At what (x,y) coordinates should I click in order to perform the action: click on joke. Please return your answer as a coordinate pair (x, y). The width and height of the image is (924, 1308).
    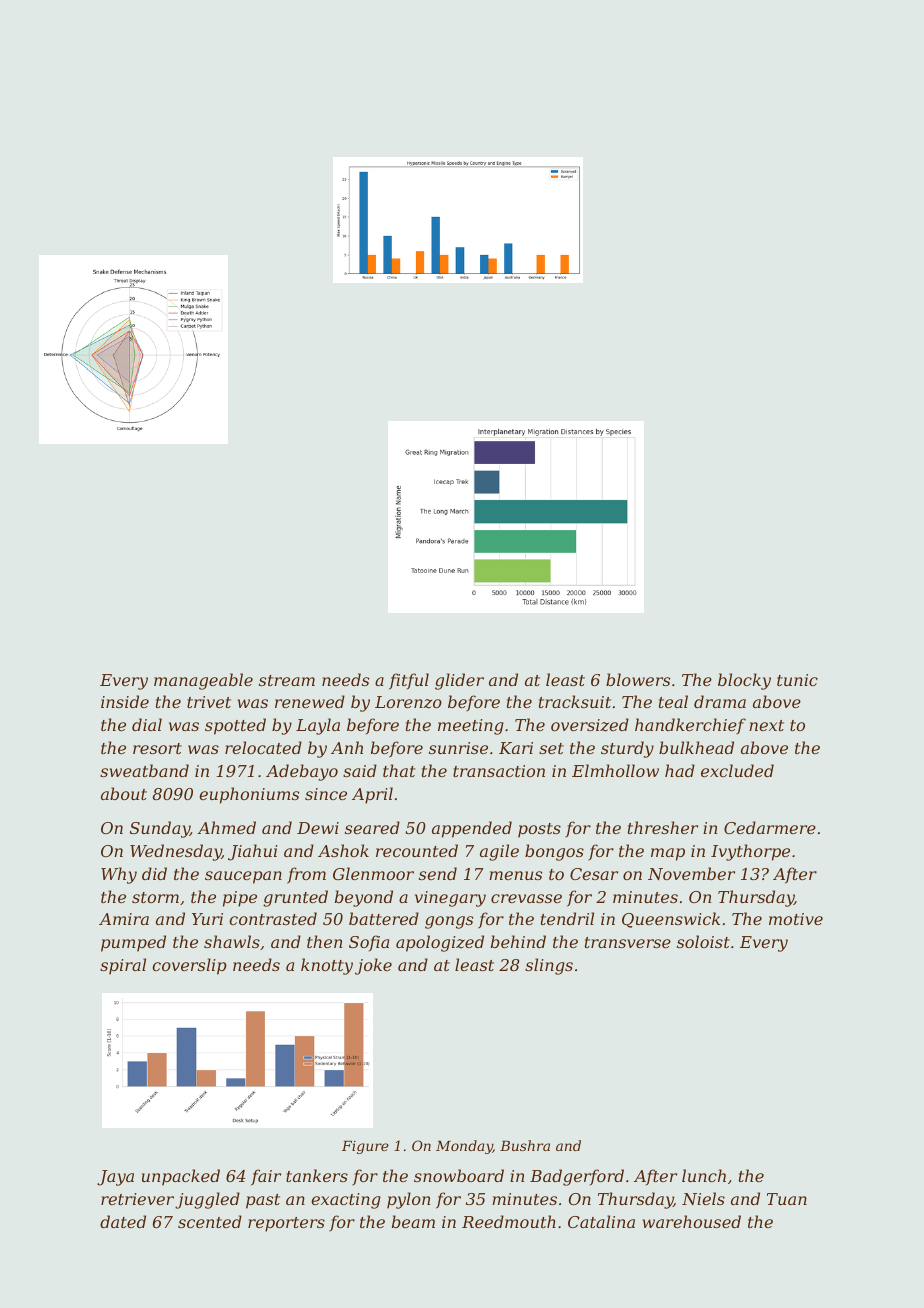
    Looking at the image, I should click on (373, 966).
